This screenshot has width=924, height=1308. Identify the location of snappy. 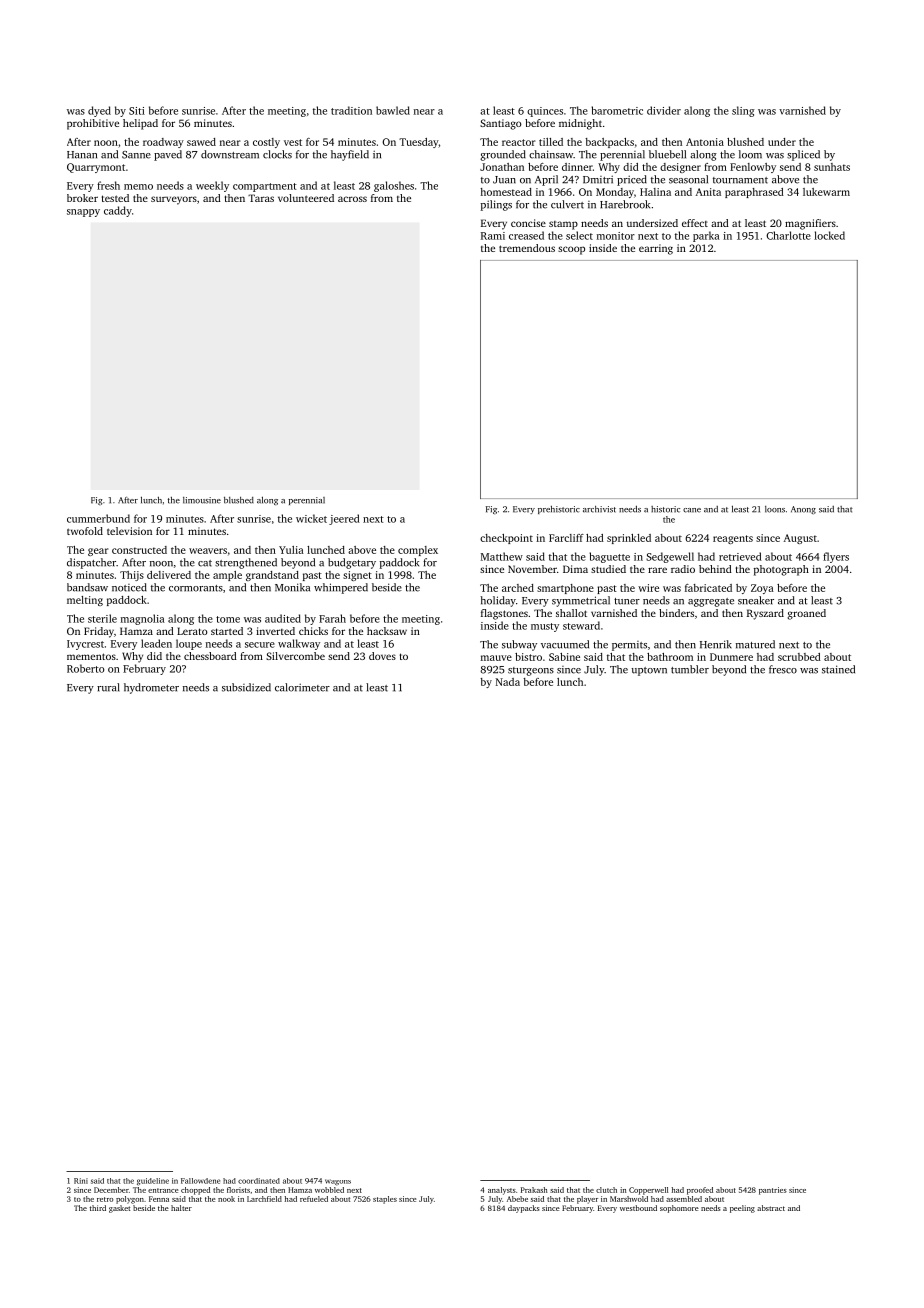
(83, 213).
